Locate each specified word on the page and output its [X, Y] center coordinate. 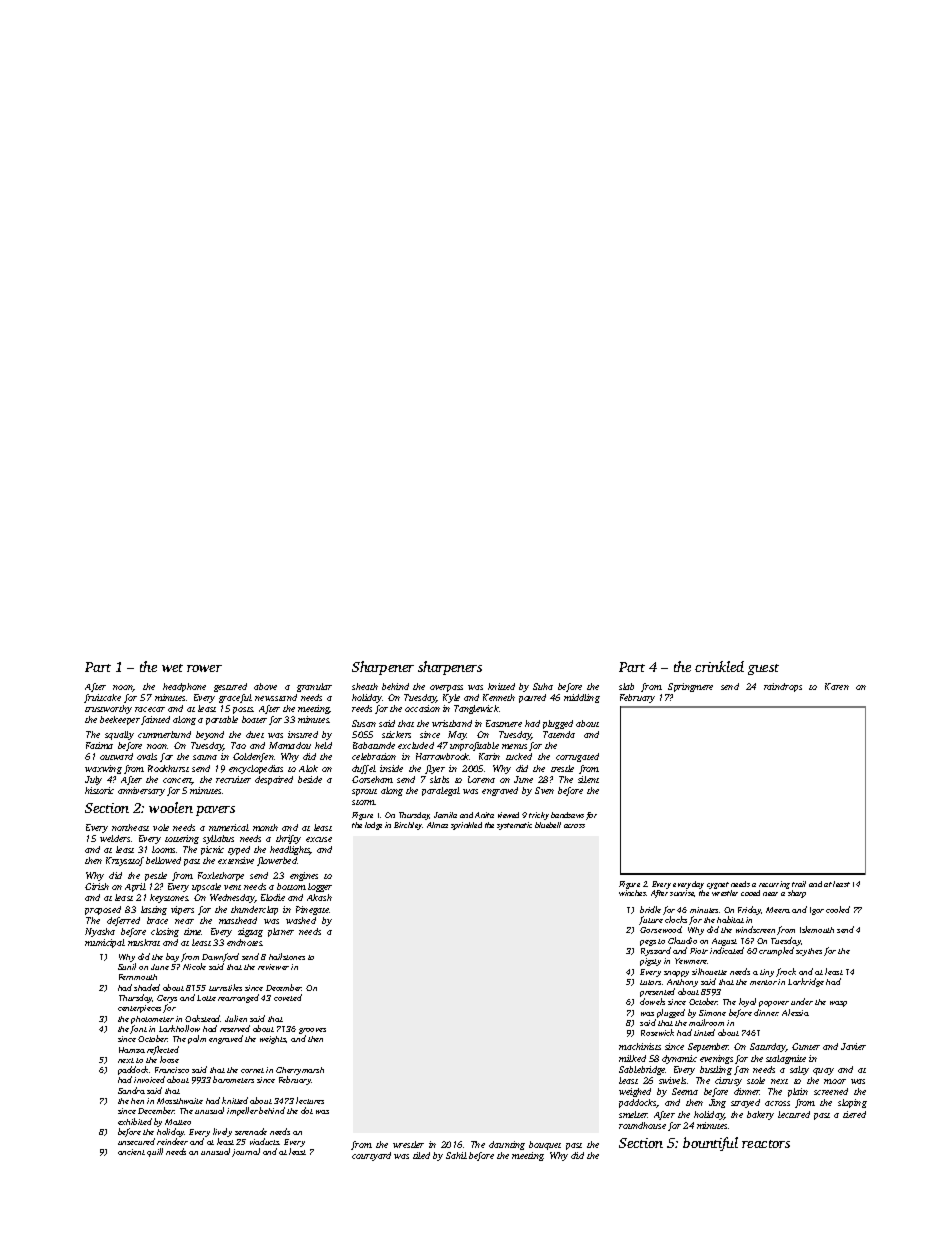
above [265, 686]
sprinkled [466, 826]
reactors [766, 1144]
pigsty [650, 962]
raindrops [783, 687]
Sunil [127, 966]
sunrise [682, 893]
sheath [365, 686]
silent [588, 779]
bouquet [545, 1145]
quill [155, 1152]
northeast [130, 827]
